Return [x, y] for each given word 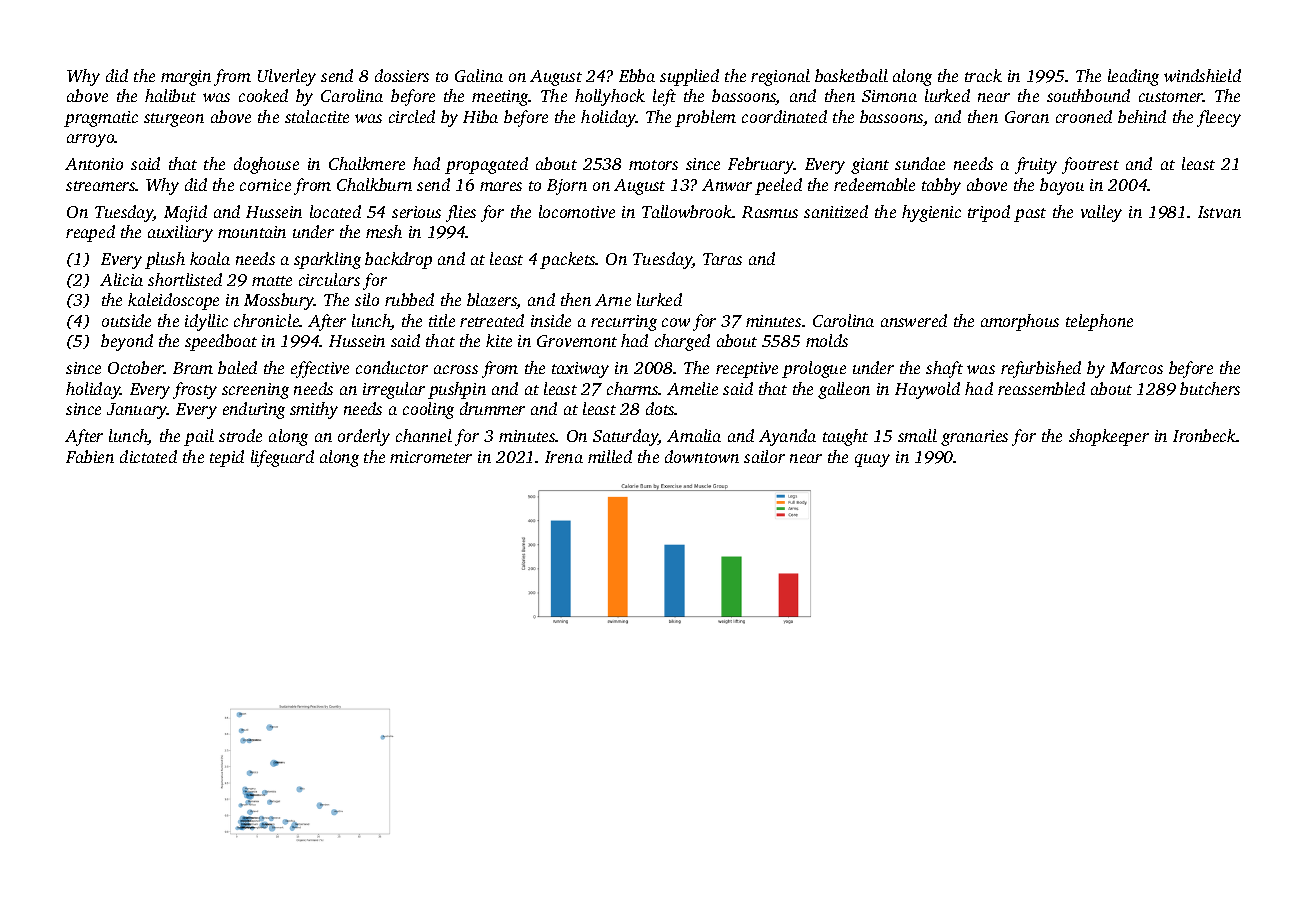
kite [499, 340]
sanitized [836, 211]
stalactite [317, 116]
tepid [227, 458]
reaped [90, 233]
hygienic [931, 213]
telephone [1099, 322]
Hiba [480, 116]
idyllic [206, 322]
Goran [1027, 117]
